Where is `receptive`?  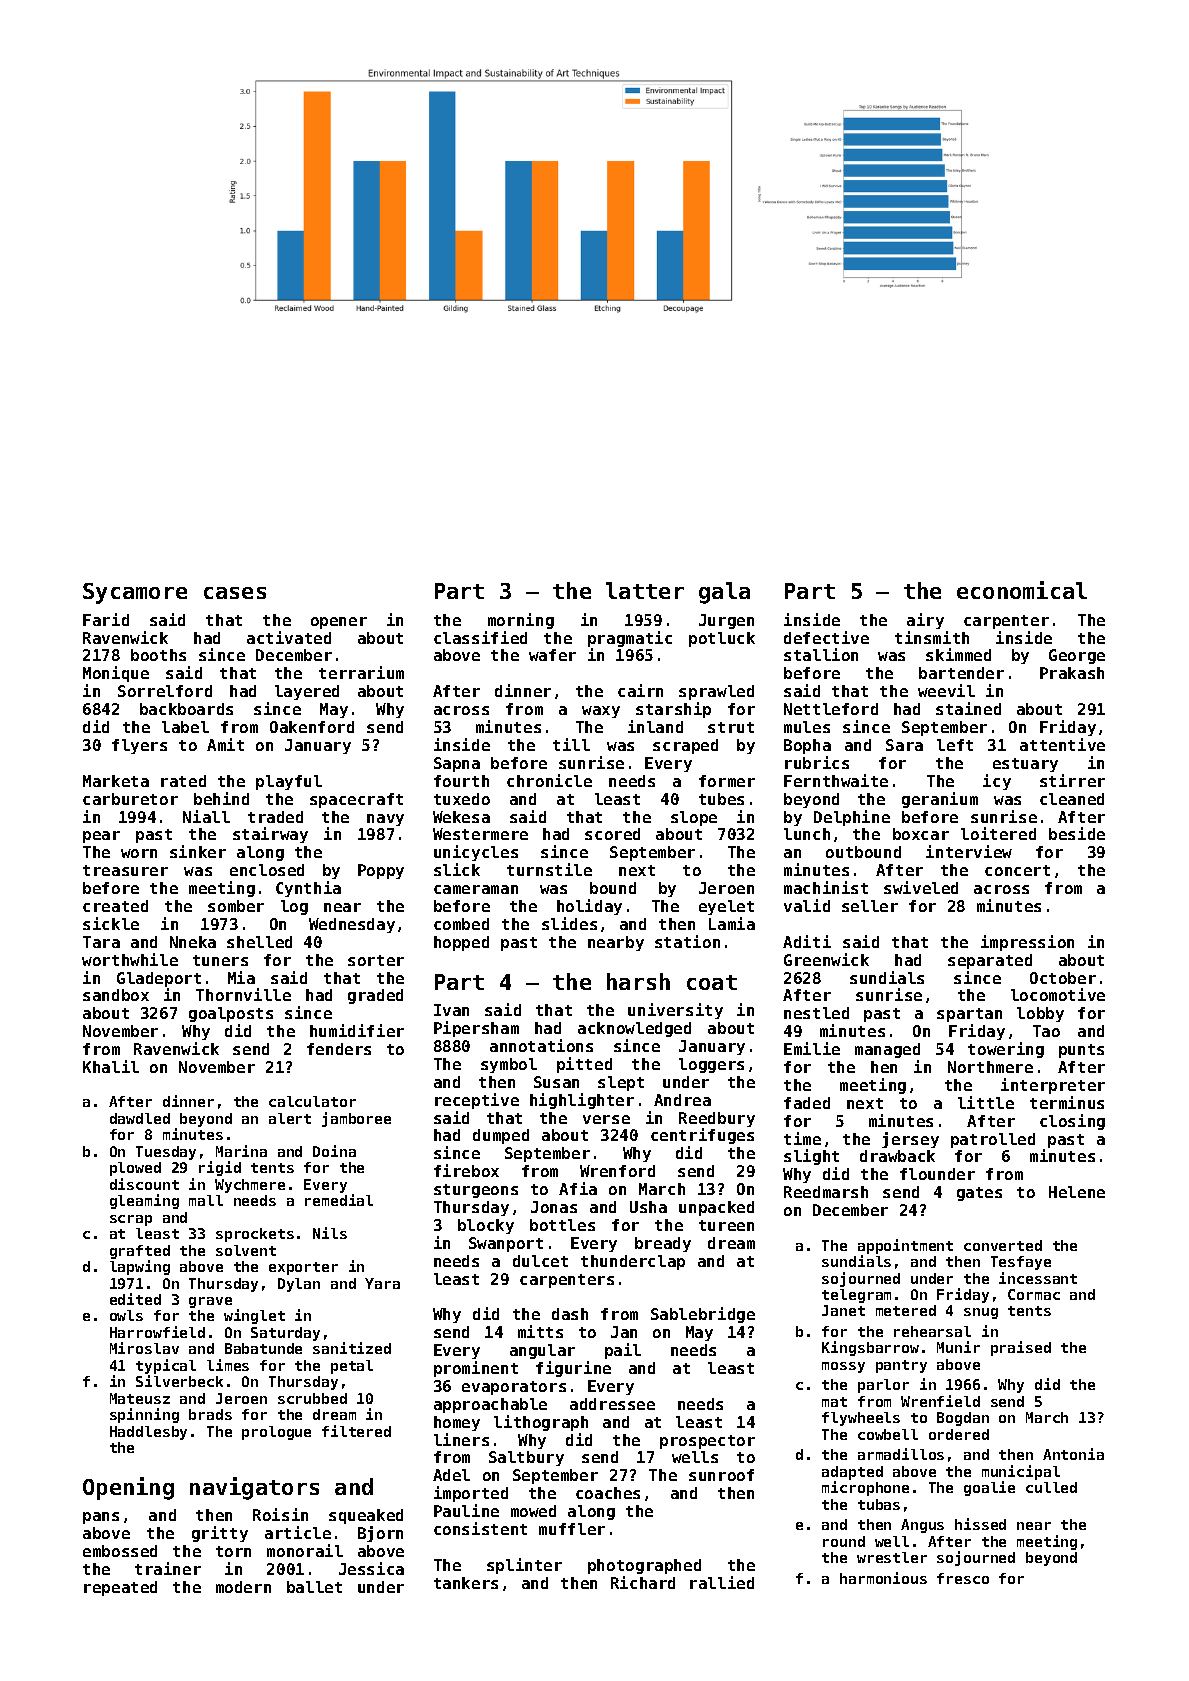 receptive is located at coordinates (477, 1101).
